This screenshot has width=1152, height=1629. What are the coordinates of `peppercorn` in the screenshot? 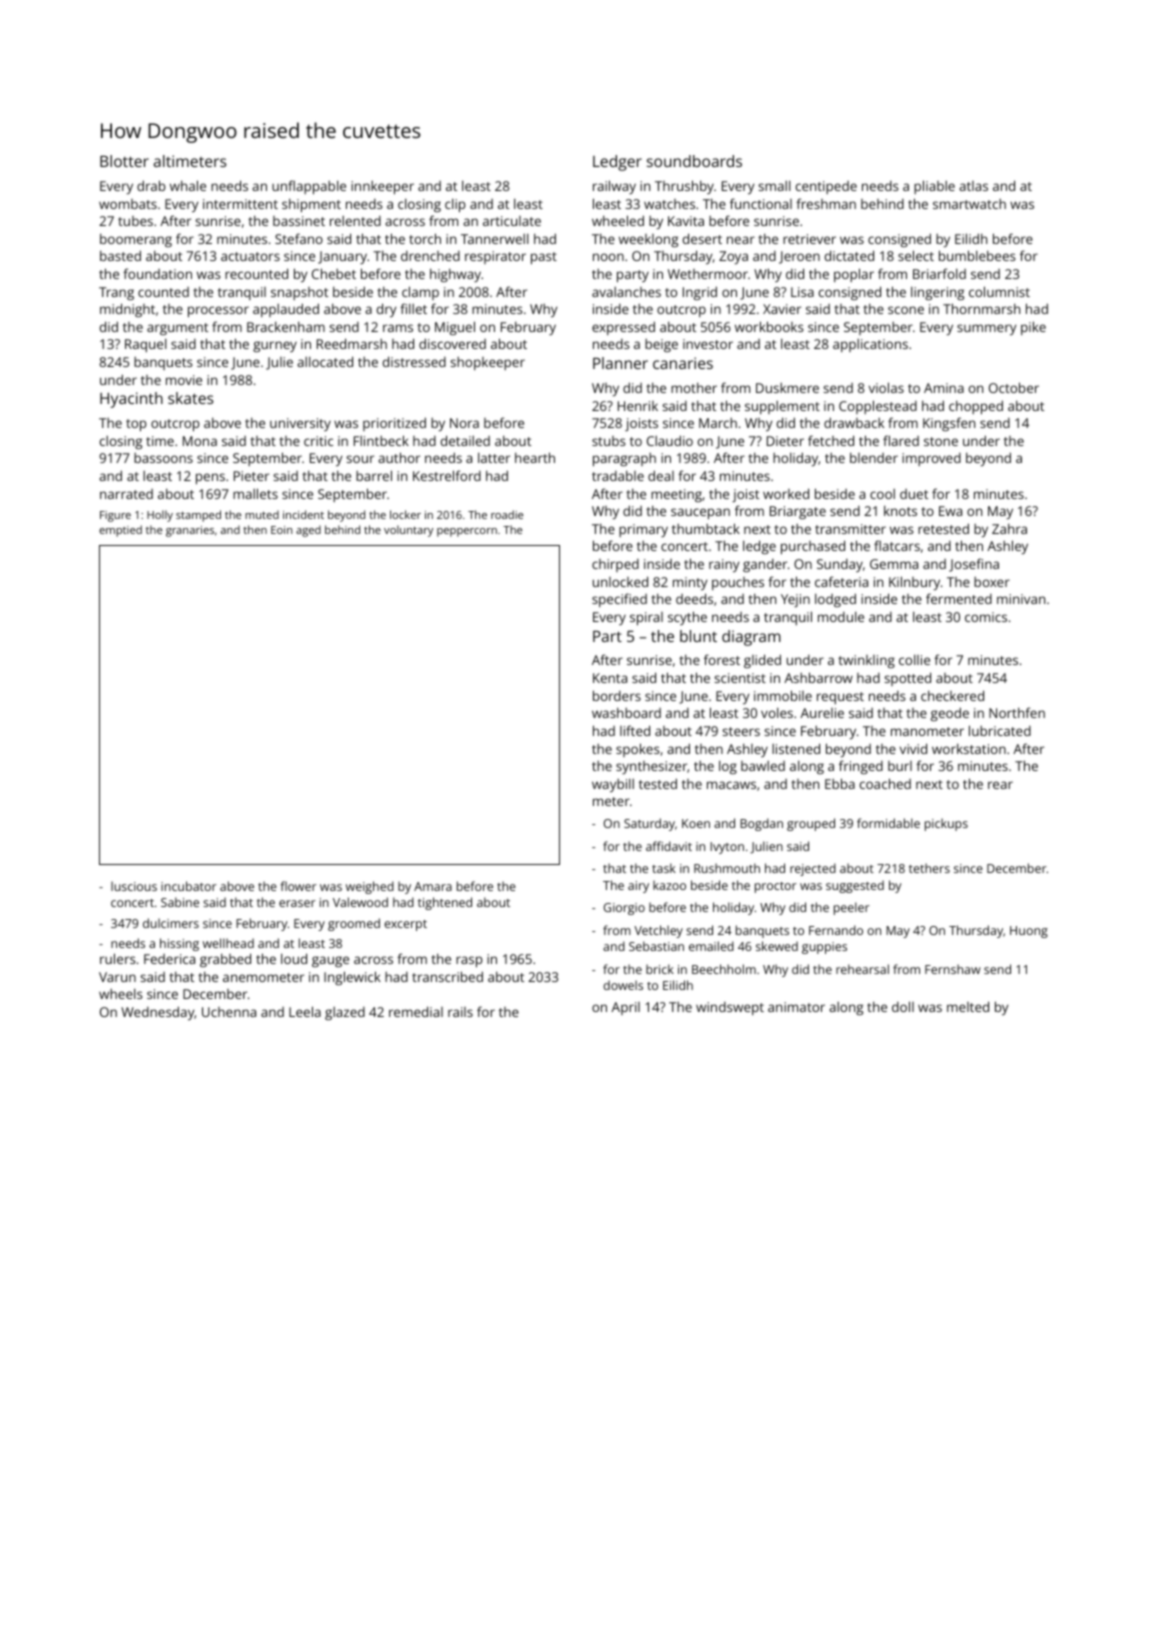 It's located at (467, 532).
